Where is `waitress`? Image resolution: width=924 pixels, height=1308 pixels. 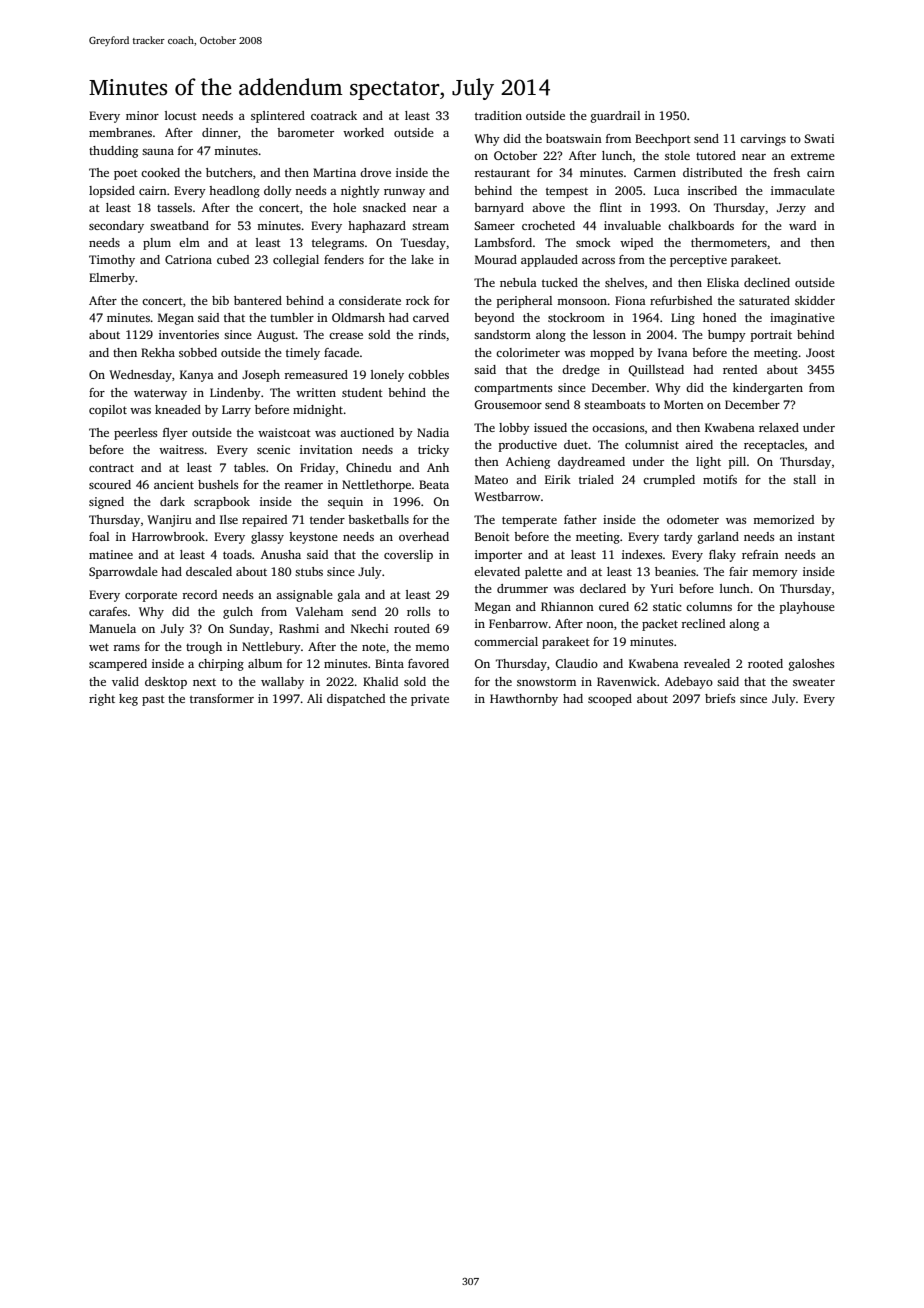
waitress is located at coordinates (181, 449).
